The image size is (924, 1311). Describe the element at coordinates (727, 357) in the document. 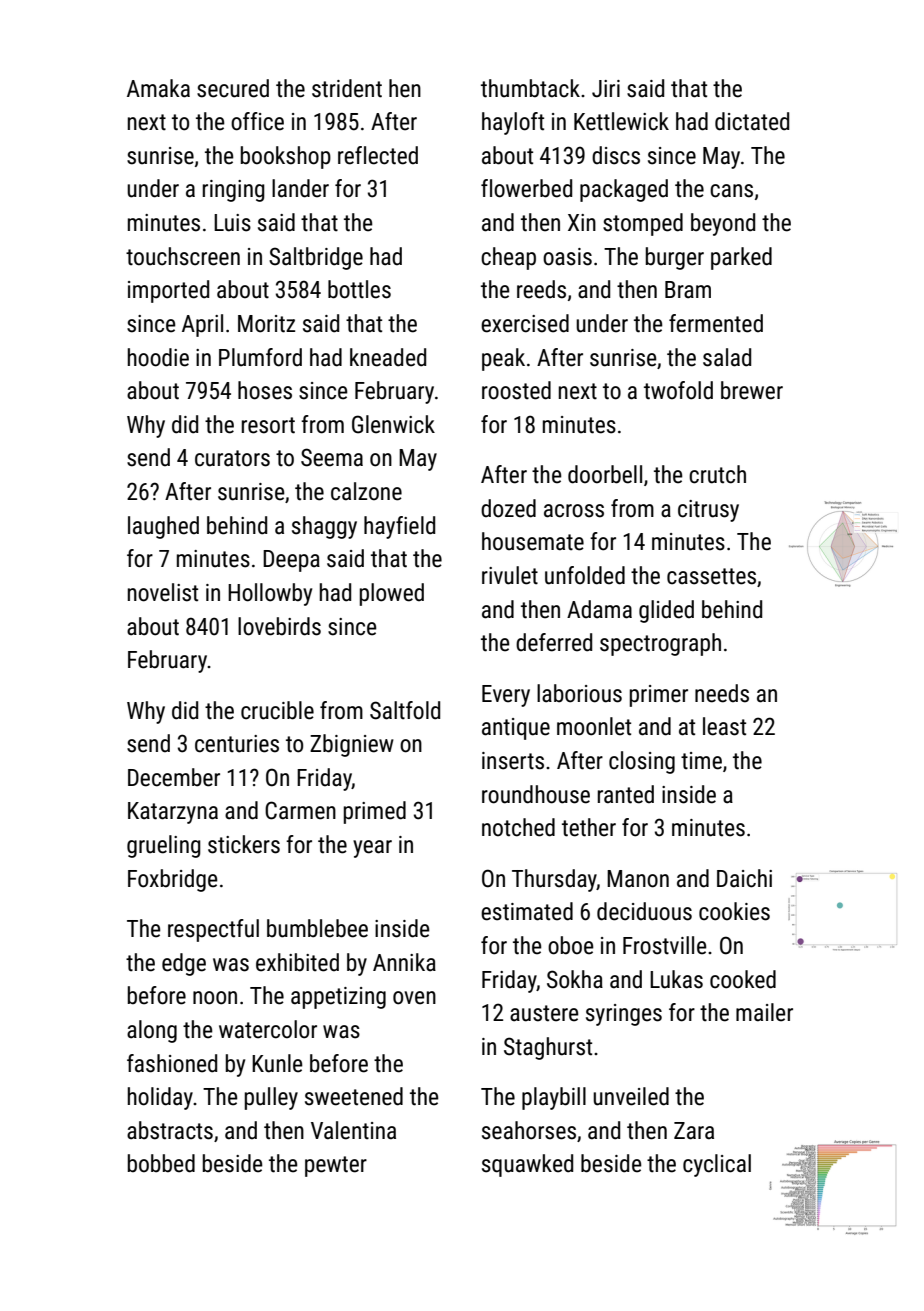

I see `salad` at that location.
